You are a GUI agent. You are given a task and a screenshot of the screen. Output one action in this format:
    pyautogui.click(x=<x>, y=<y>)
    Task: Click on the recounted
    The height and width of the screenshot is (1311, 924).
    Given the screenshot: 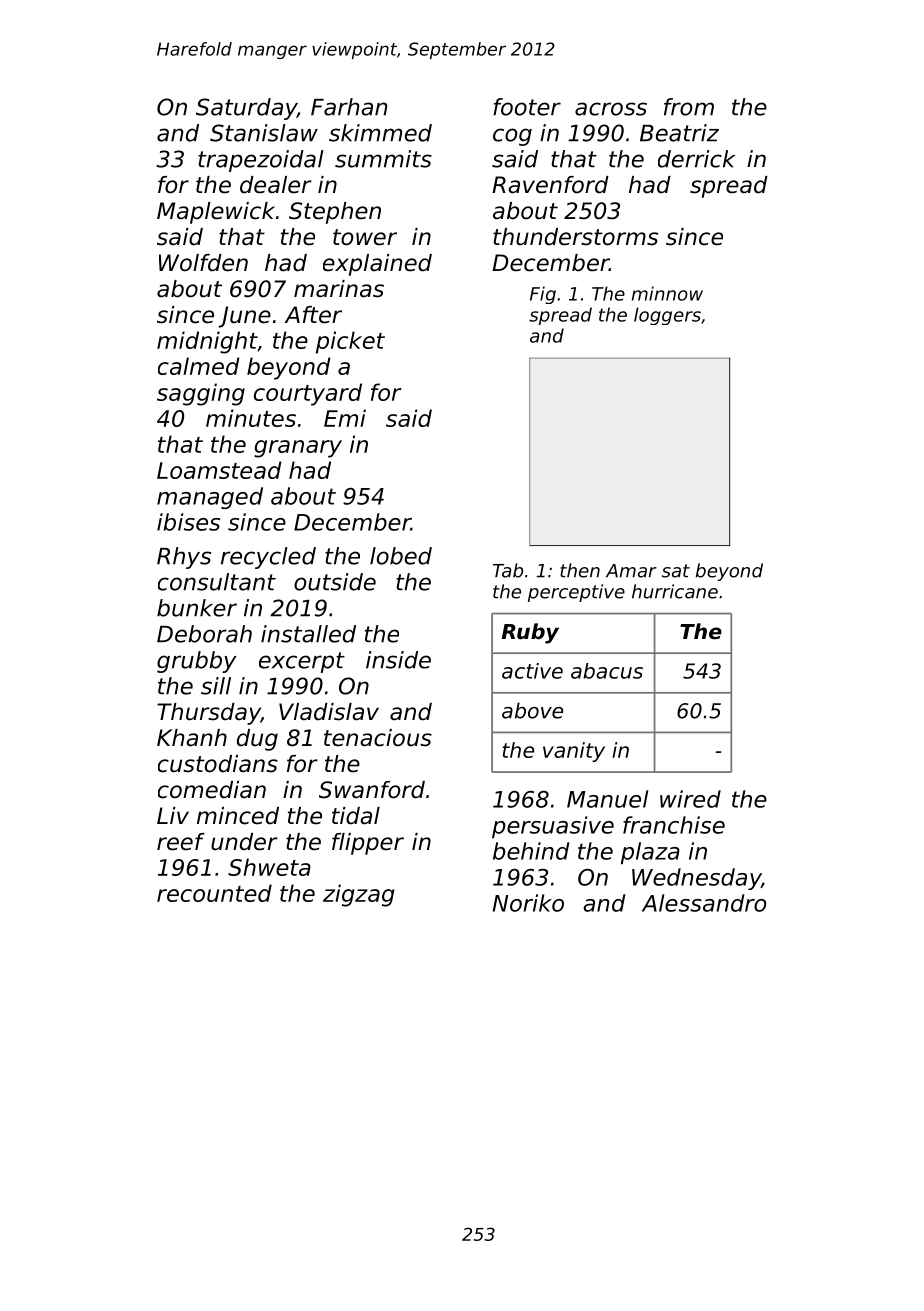 What is the action you would take?
    pyautogui.click(x=214, y=893)
